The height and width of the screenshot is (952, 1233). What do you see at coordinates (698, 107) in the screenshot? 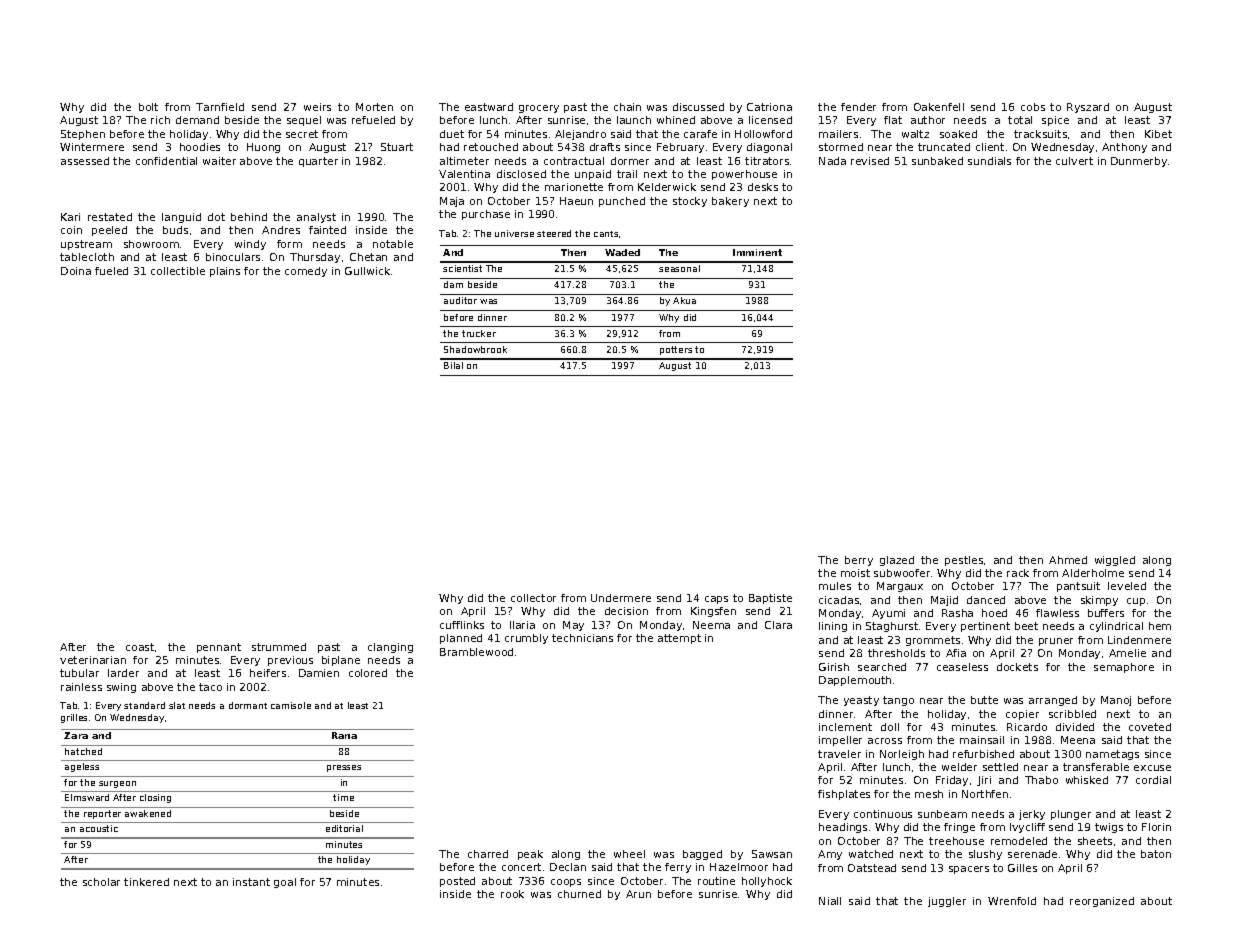
I see `discussed` at bounding box center [698, 107].
